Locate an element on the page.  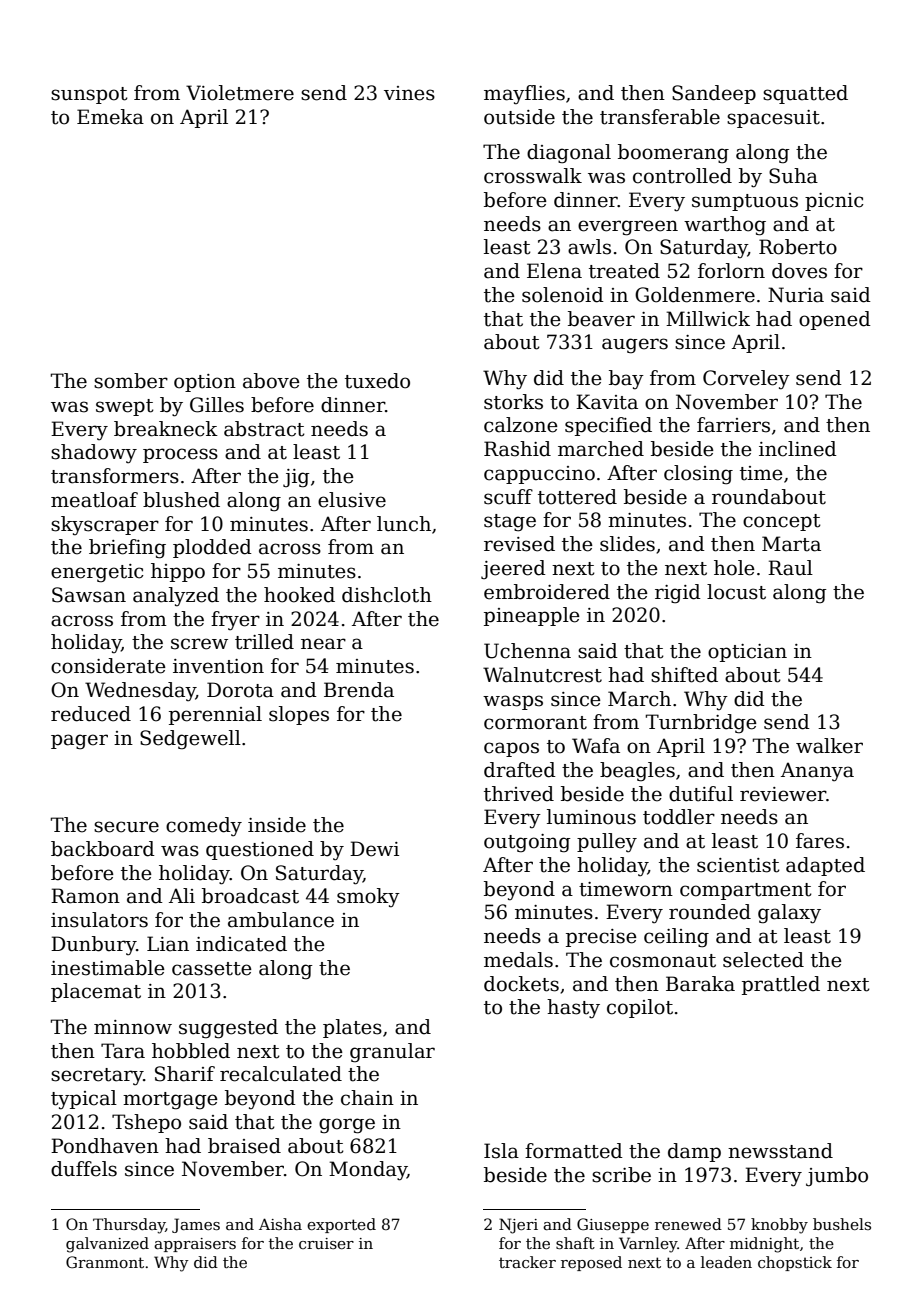
diagonal is located at coordinates (569, 154).
